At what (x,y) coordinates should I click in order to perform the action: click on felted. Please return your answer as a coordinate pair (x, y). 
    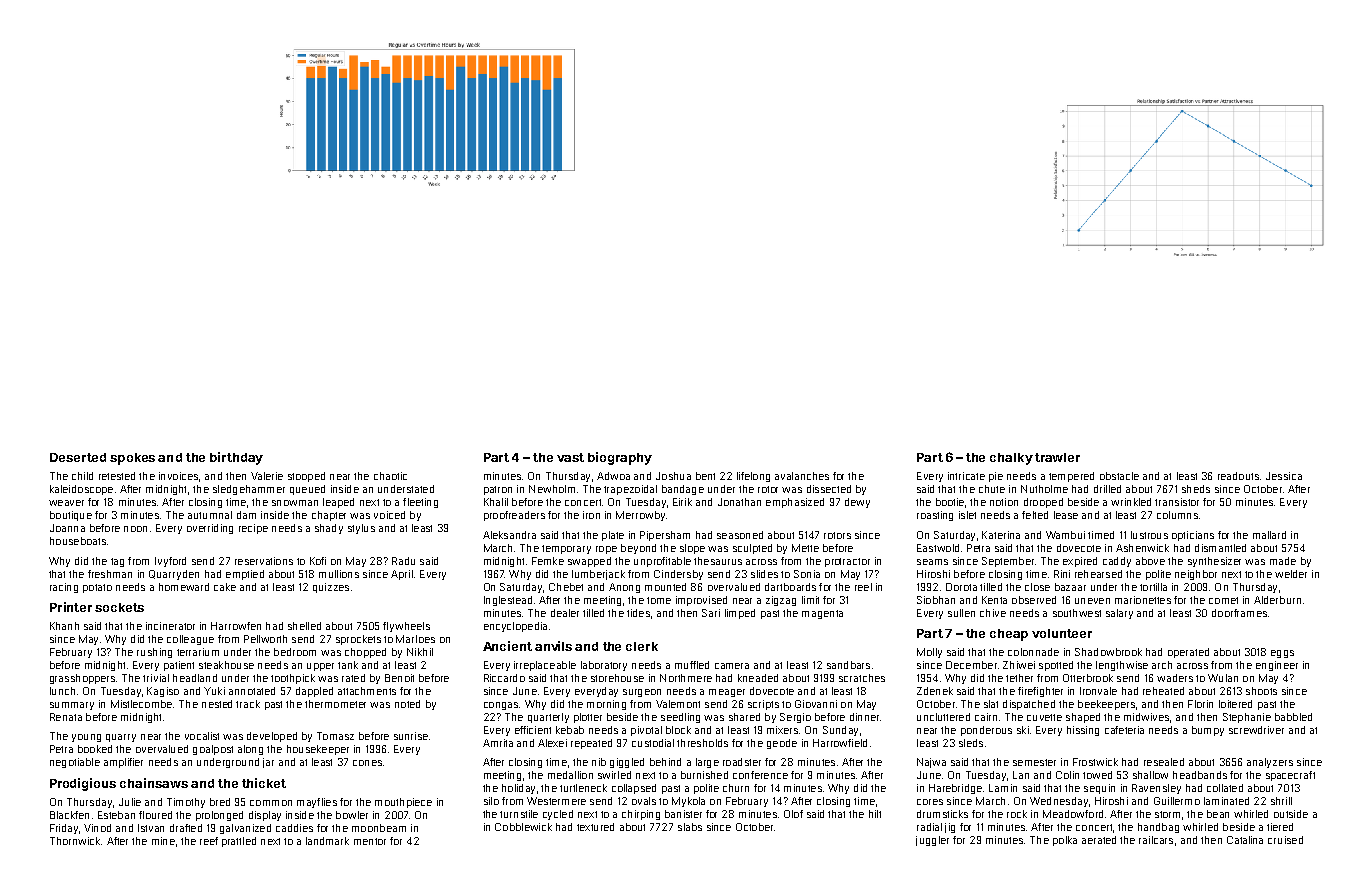
    Looking at the image, I should click on (1035, 515).
